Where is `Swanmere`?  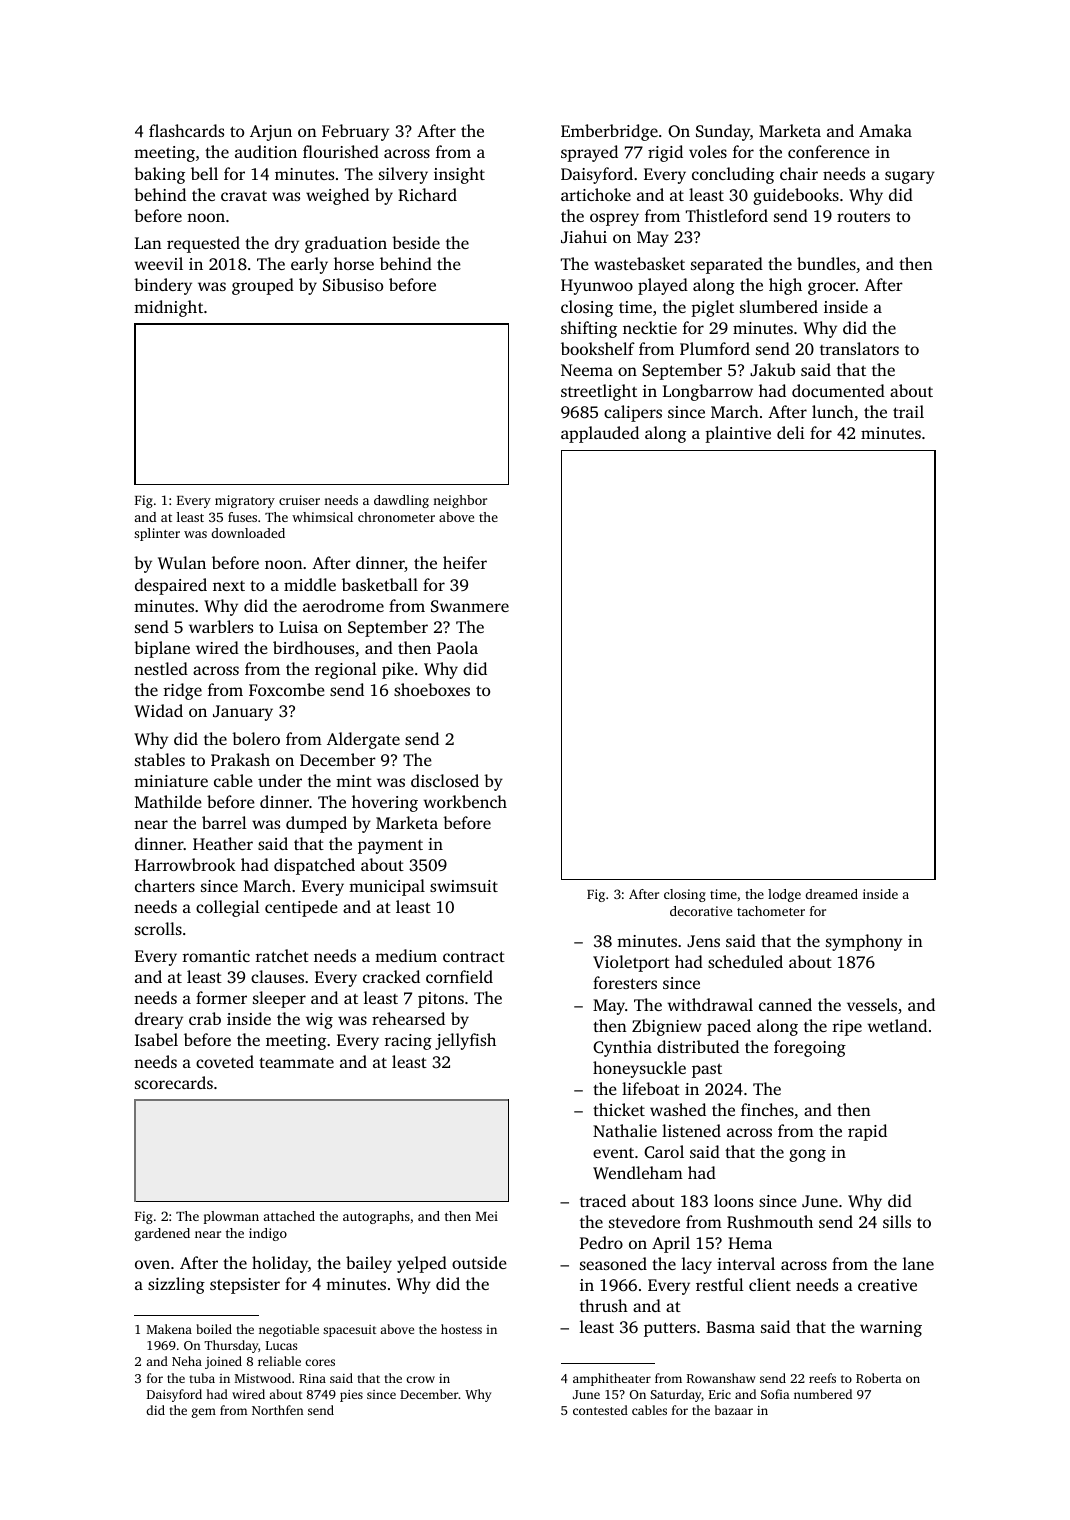 Swanmere is located at coordinates (470, 606).
